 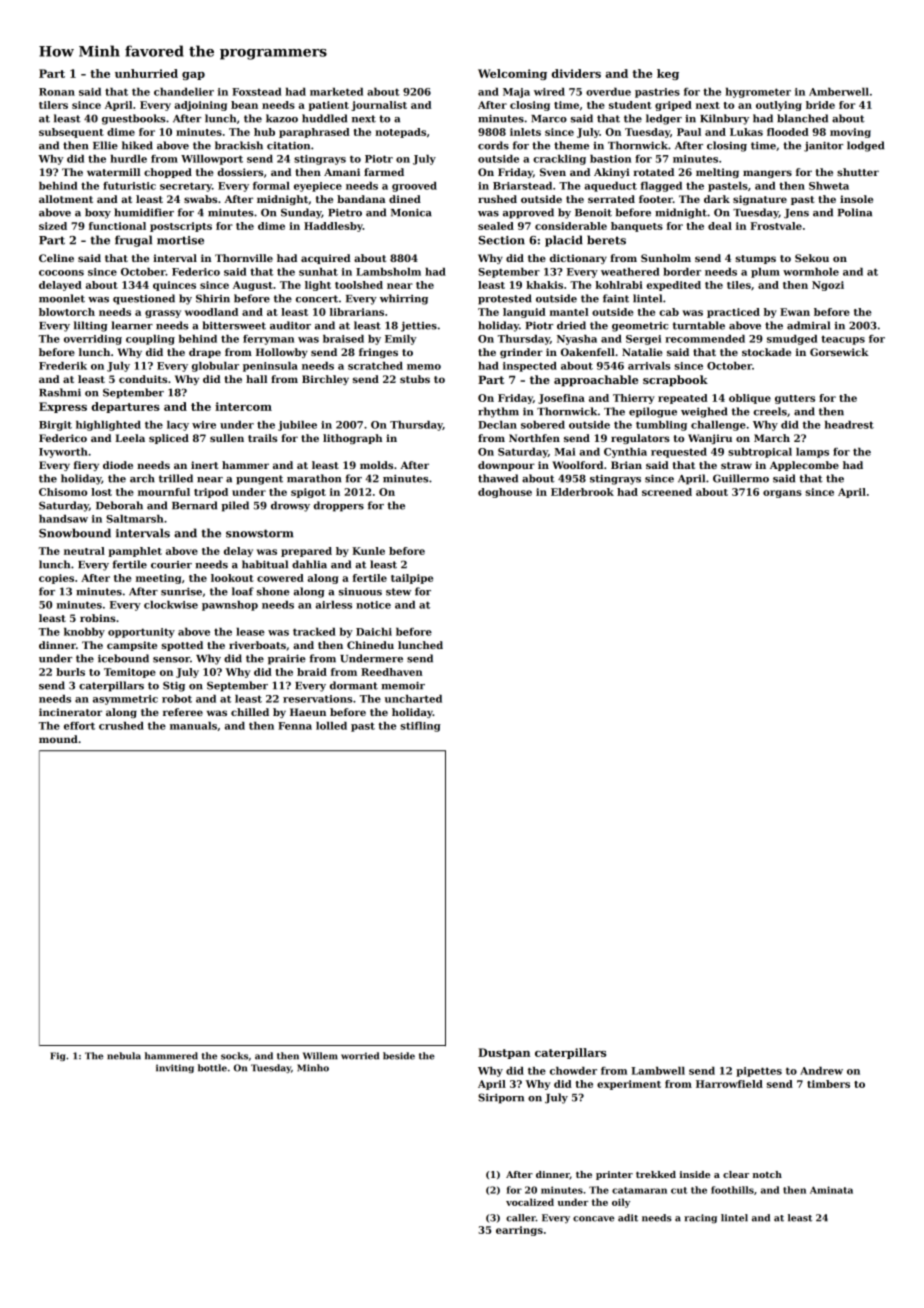 What do you see at coordinates (824, 146) in the page?
I see `janitor` at bounding box center [824, 146].
